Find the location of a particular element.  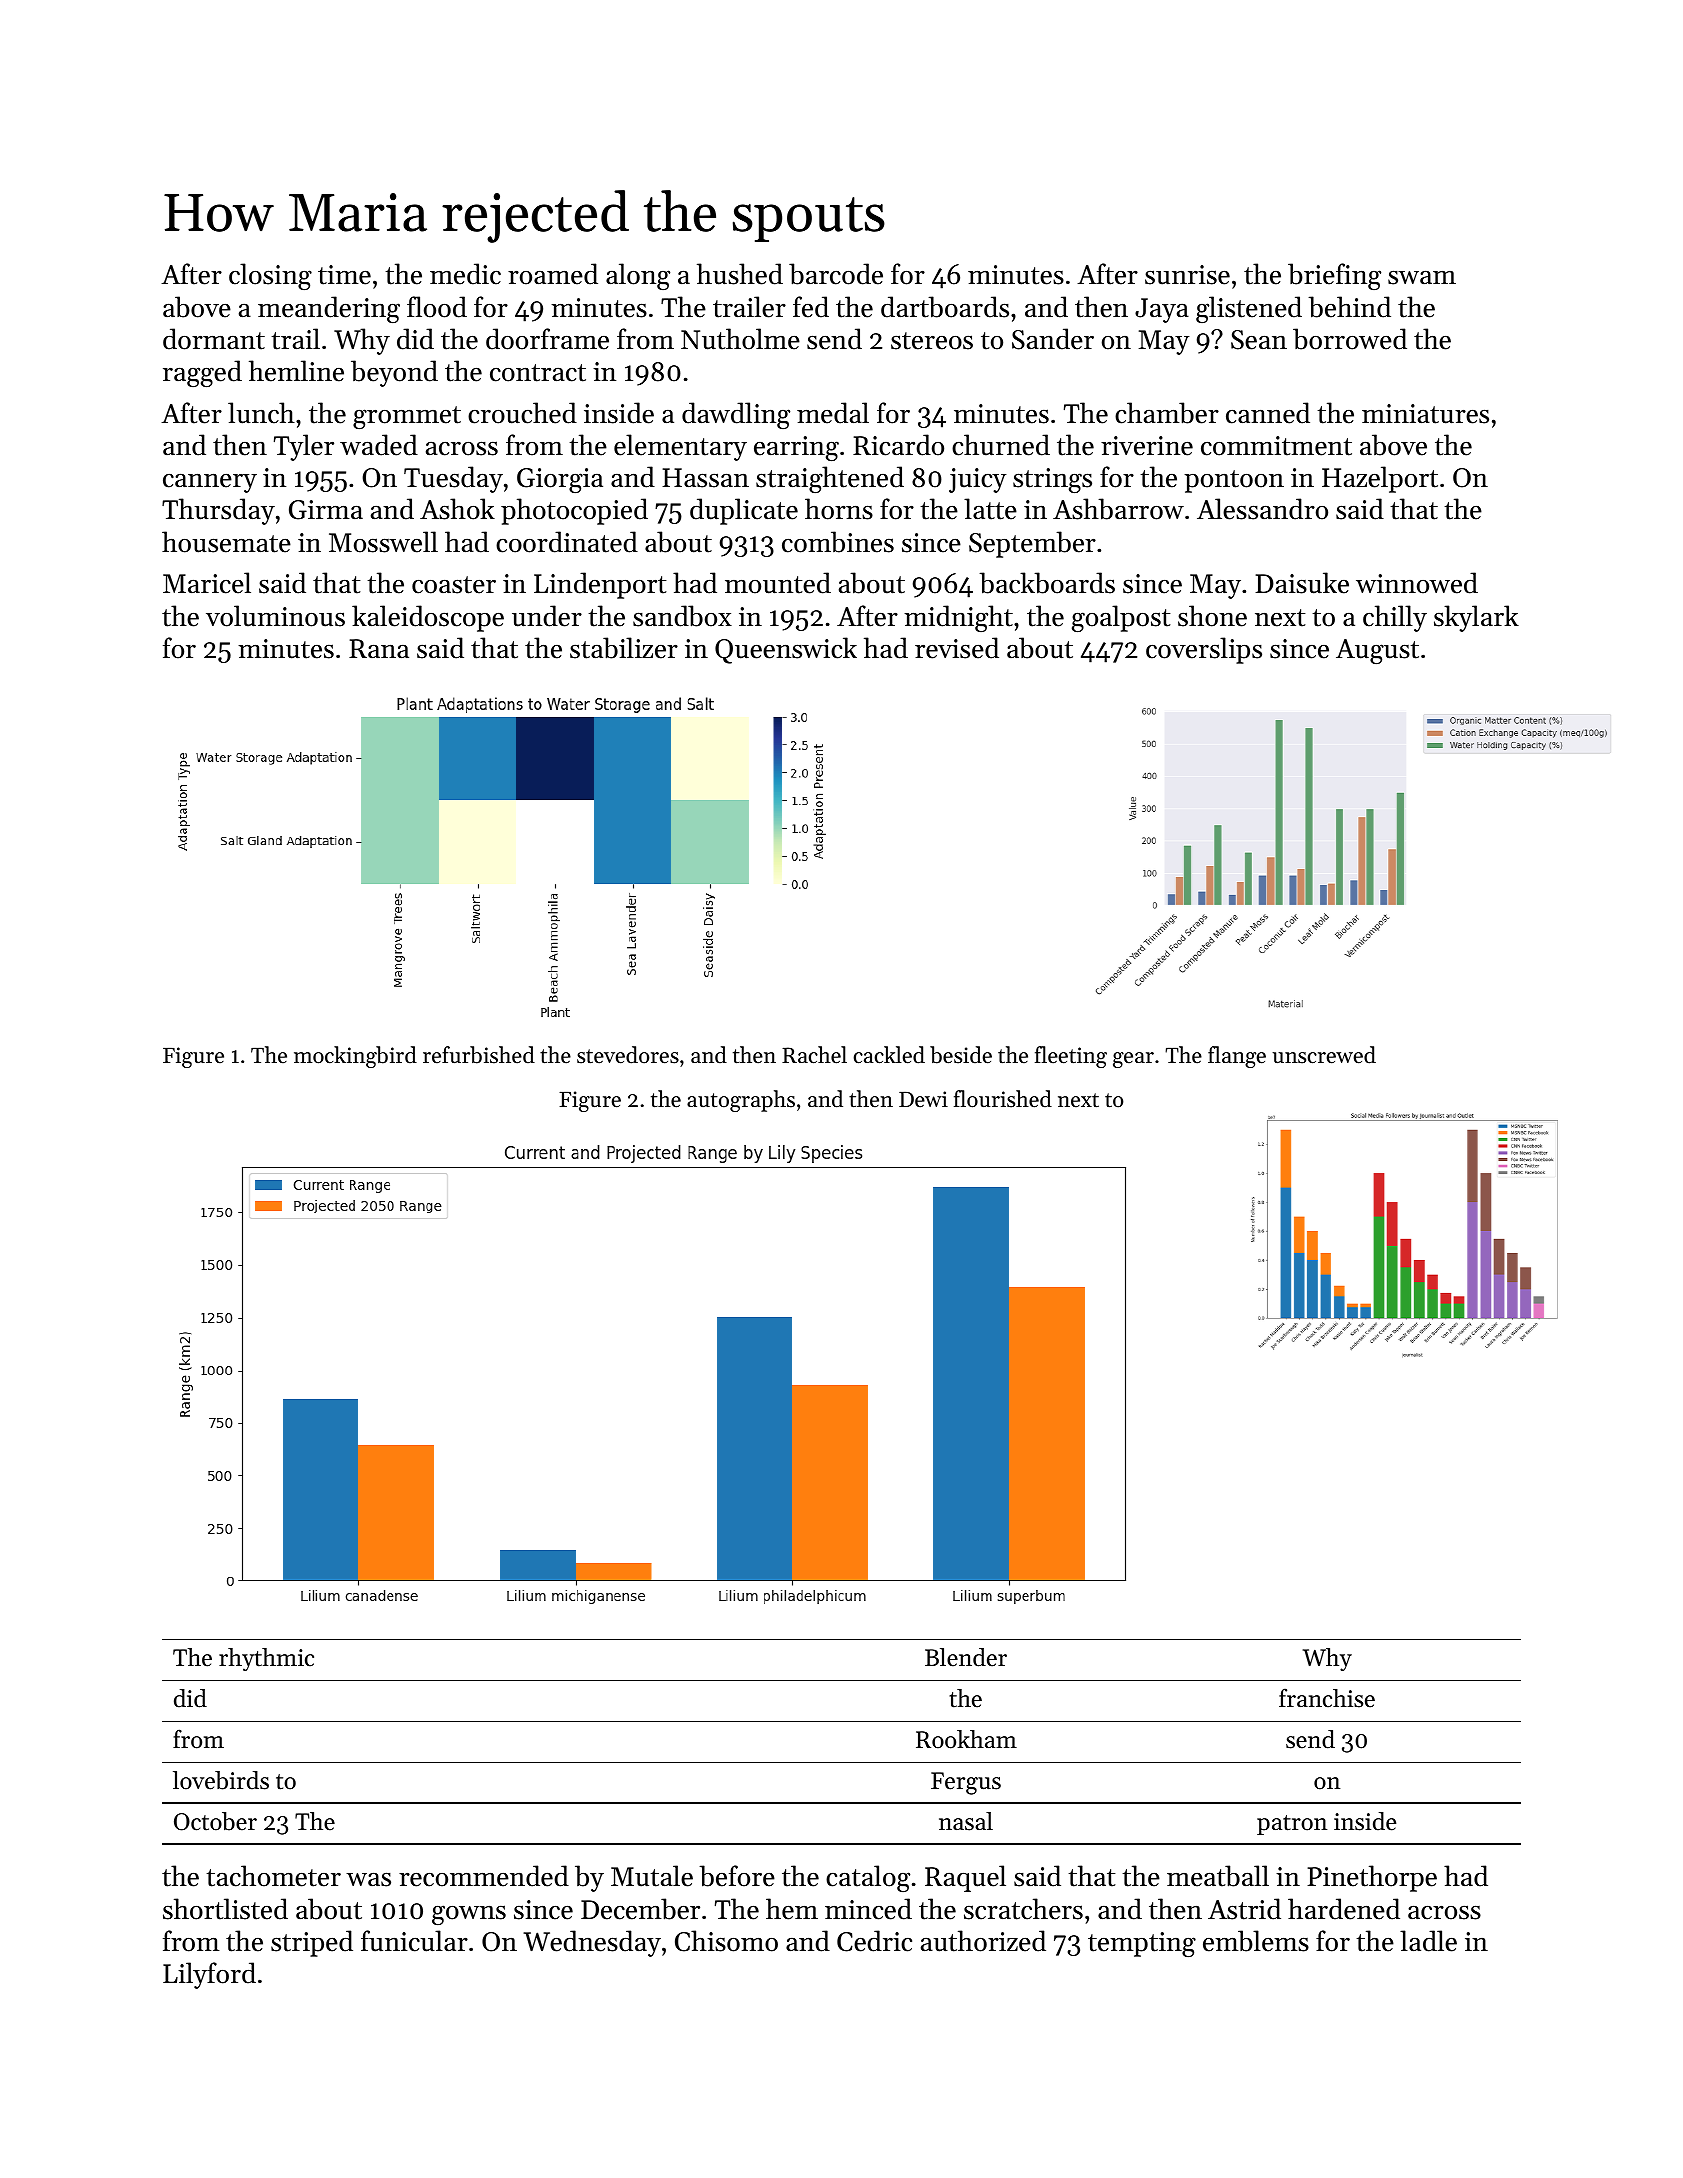

duplicate is located at coordinates (744, 511).
